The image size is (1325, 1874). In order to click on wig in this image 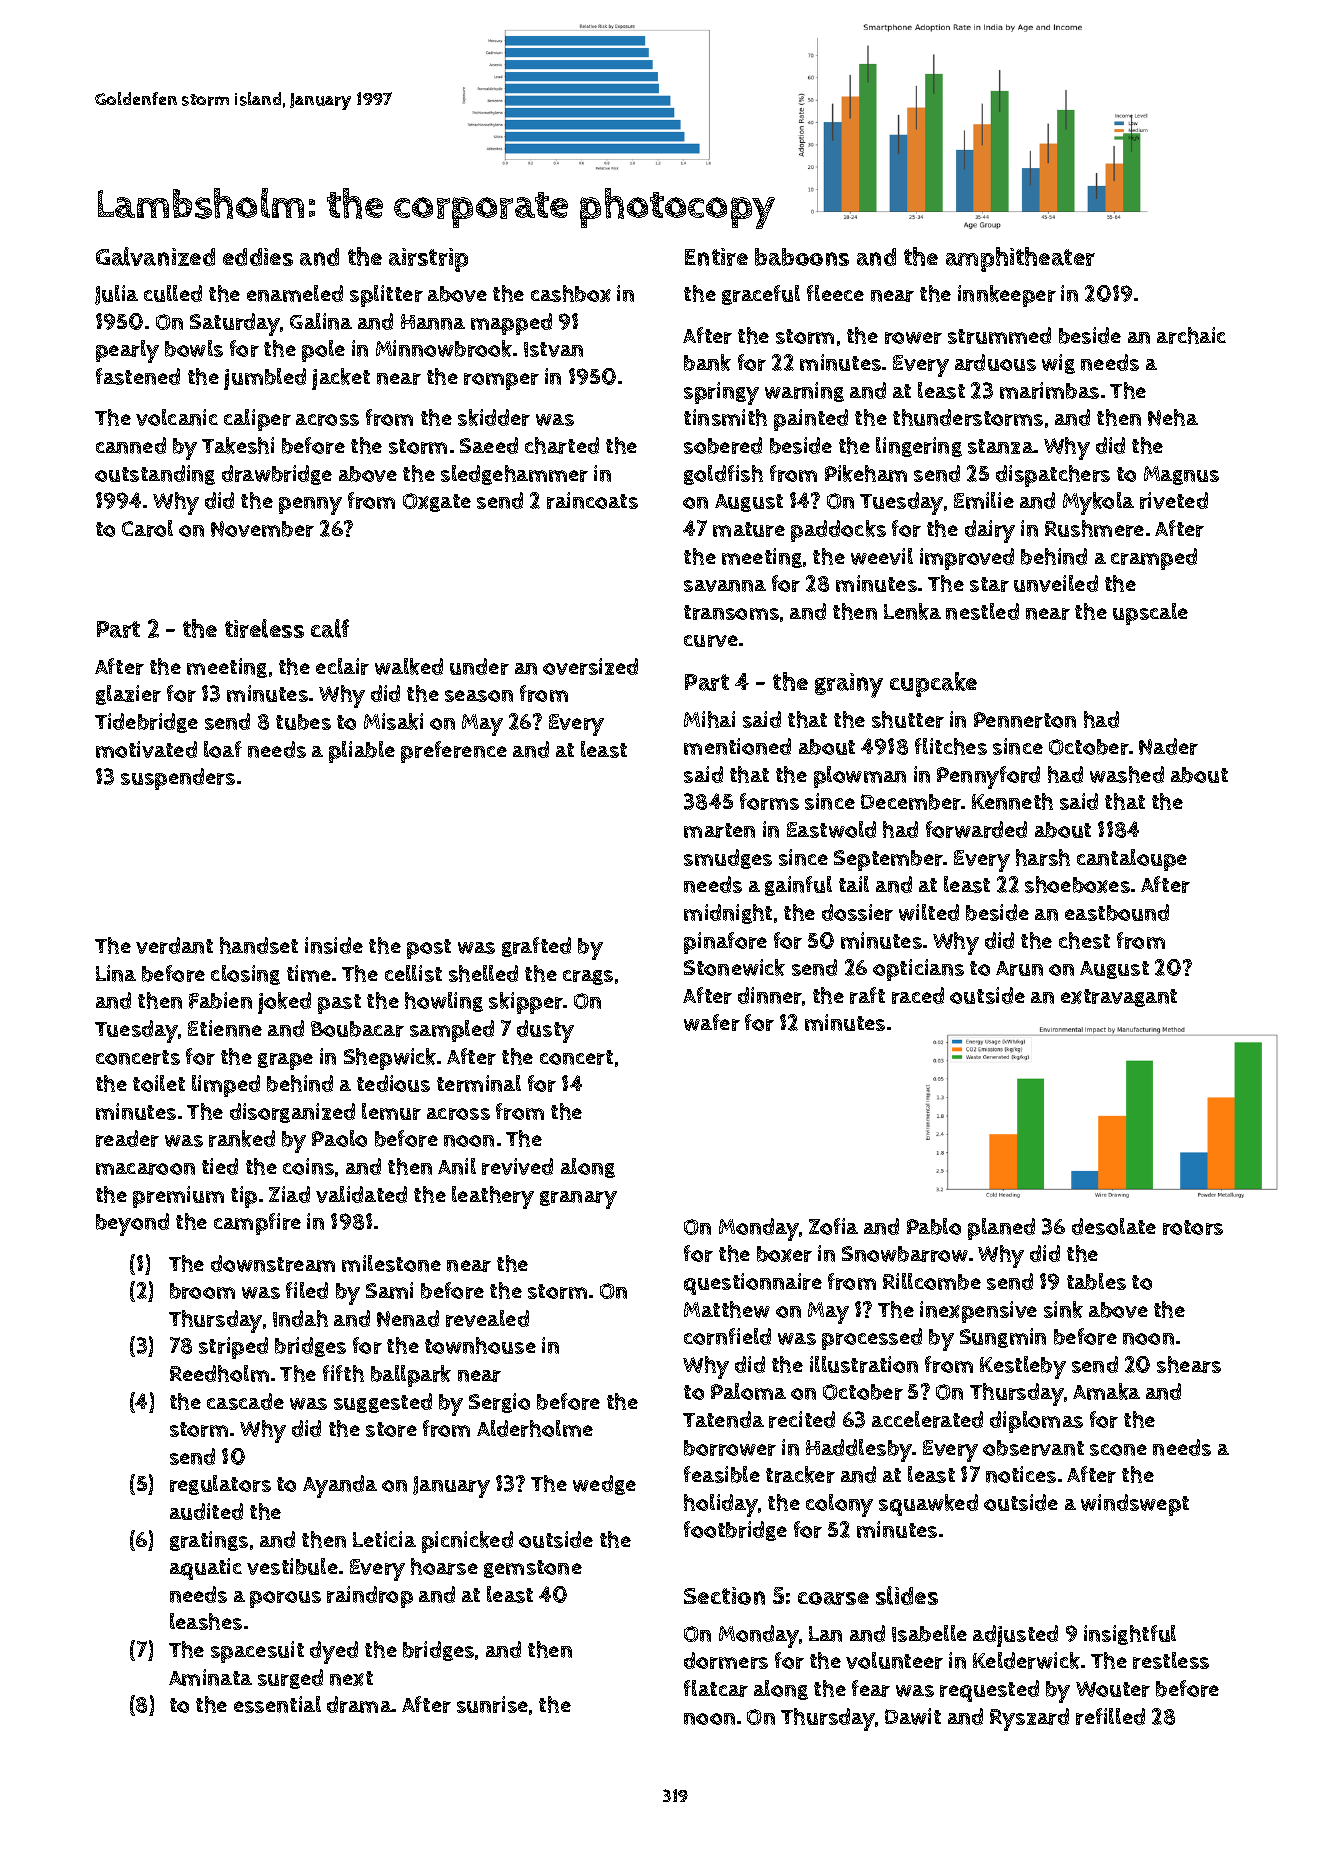, I will do `click(1058, 364)`.
